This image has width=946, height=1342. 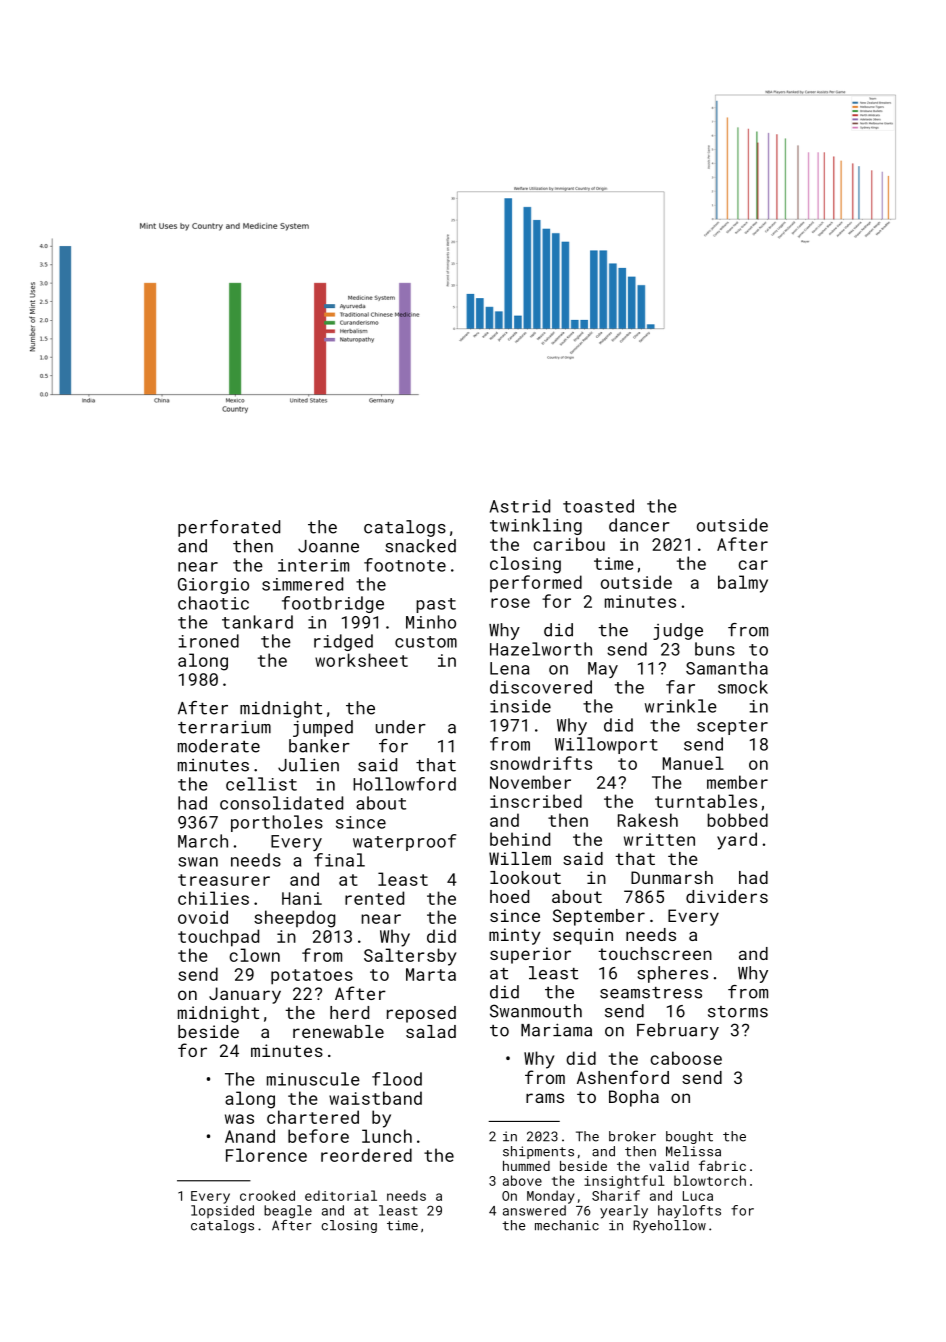 I want to click on rose, so click(x=510, y=603).
